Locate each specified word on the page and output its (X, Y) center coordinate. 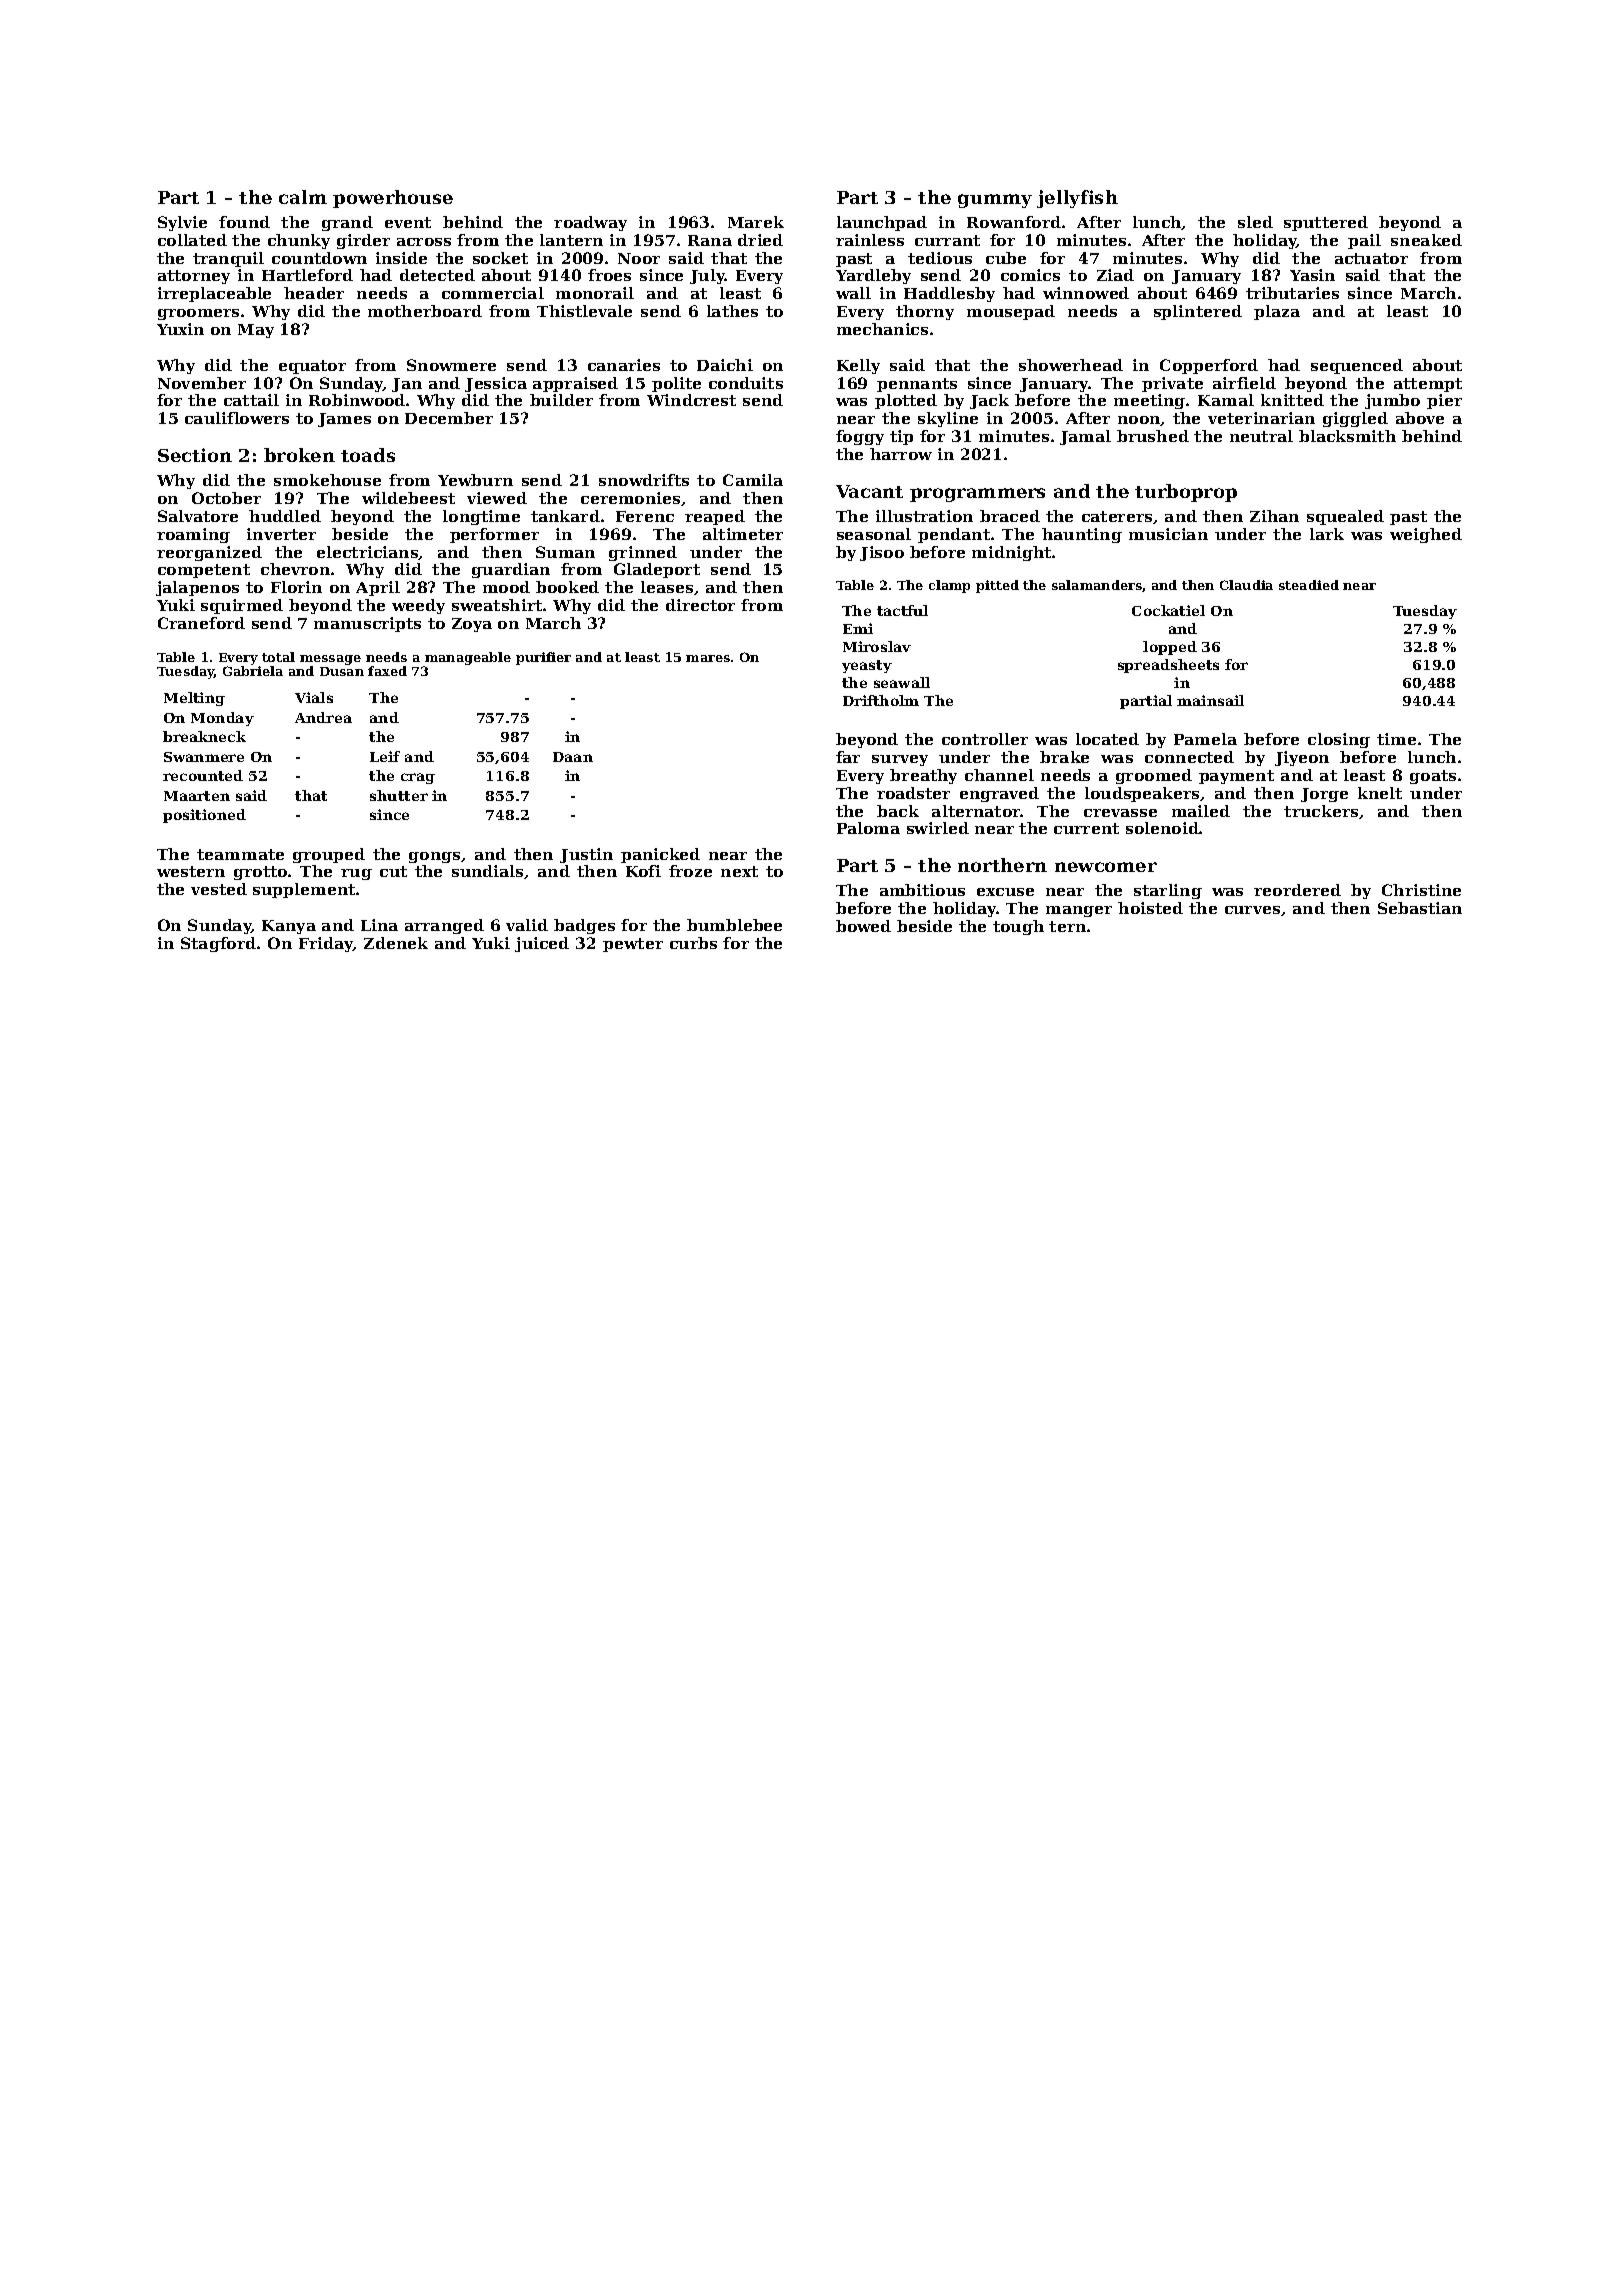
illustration (924, 516)
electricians (368, 553)
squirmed (242, 606)
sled (1255, 222)
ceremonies (630, 498)
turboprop (1186, 493)
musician (1168, 534)
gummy (995, 201)
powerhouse (393, 199)
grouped (329, 855)
